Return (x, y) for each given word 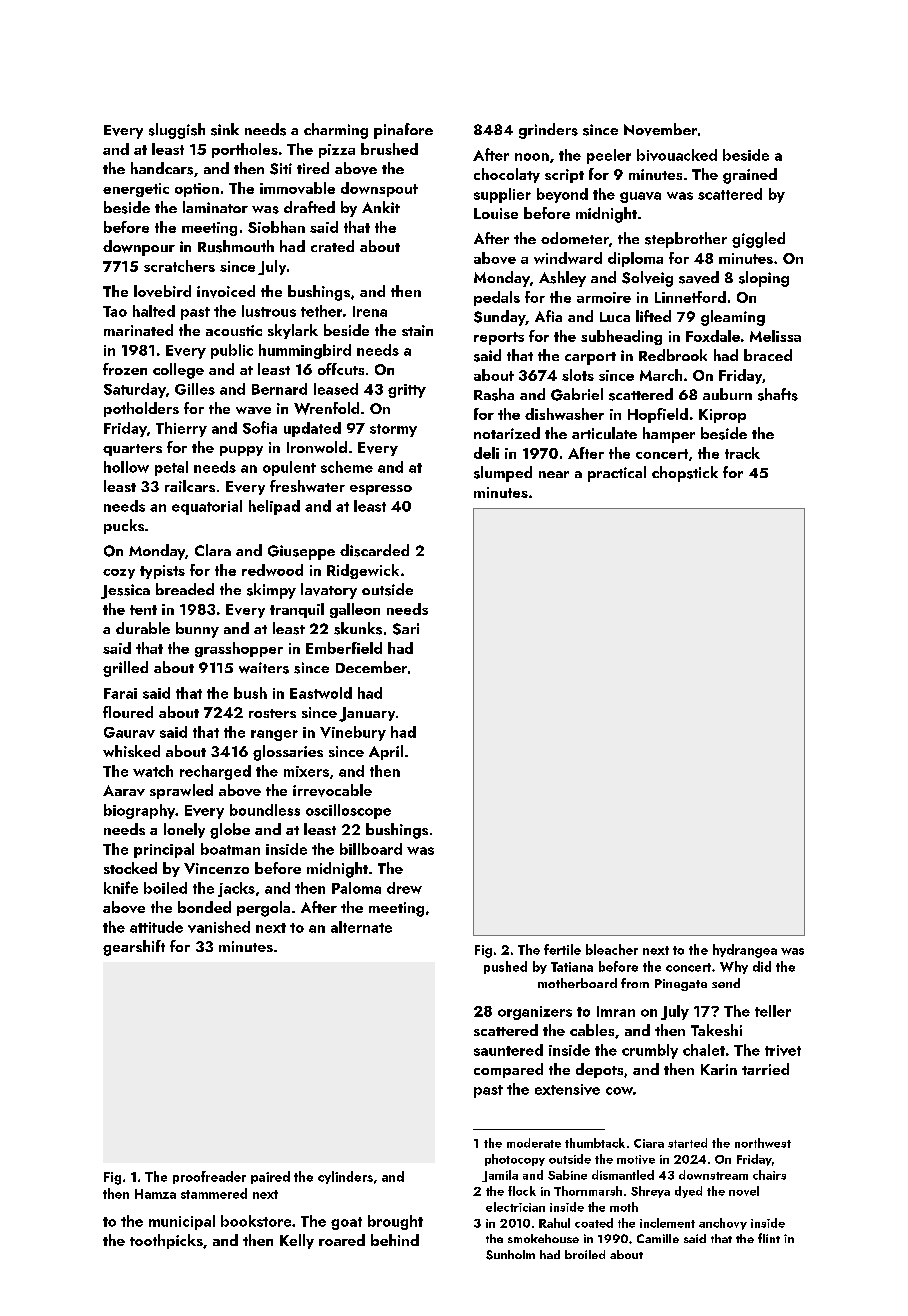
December (371, 667)
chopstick (685, 474)
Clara (213, 550)
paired (270, 1177)
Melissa (775, 336)
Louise (496, 213)
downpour (139, 248)
